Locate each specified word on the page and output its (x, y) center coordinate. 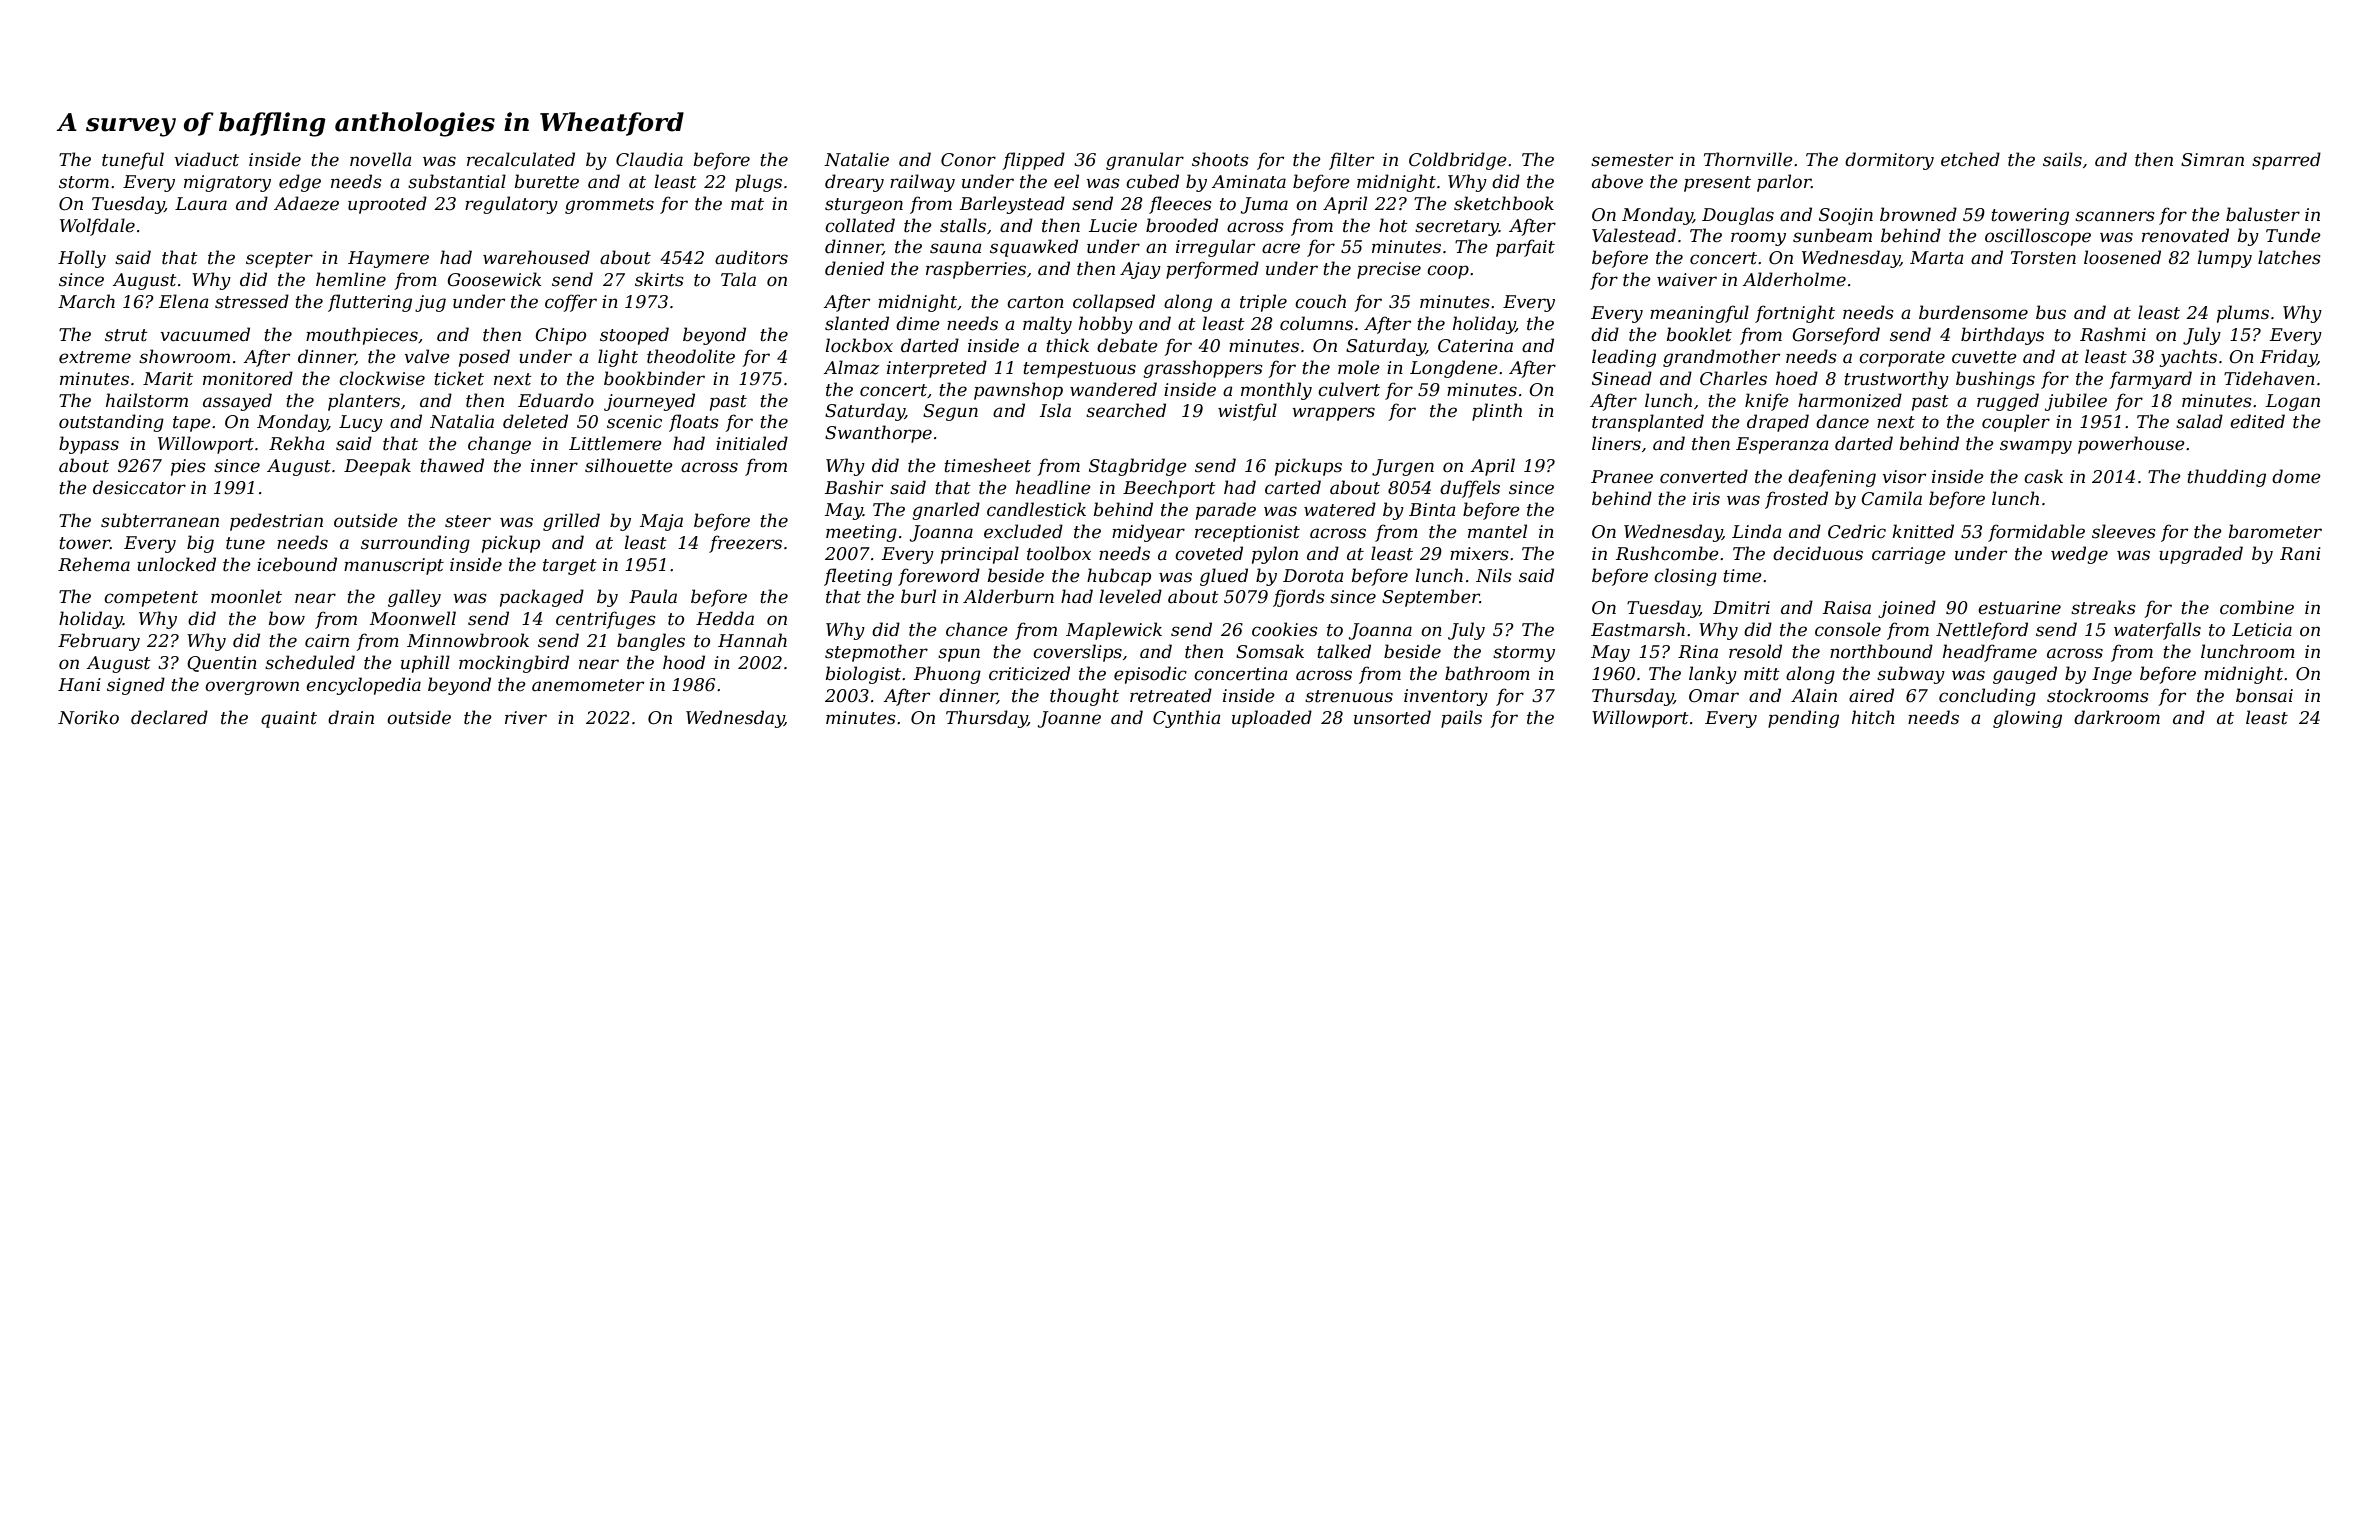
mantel (1497, 531)
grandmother (1721, 358)
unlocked (176, 564)
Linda (1756, 531)
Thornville (1748, 159)
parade (1226, 511)
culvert (1349, 389)
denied (854, 268)
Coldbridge (1458, 161)
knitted (1923, 531)
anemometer (588, 685)
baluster (2263, 214)
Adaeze (306, 203)
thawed (452, 465)
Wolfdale (97, 227)
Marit (168, 378)
